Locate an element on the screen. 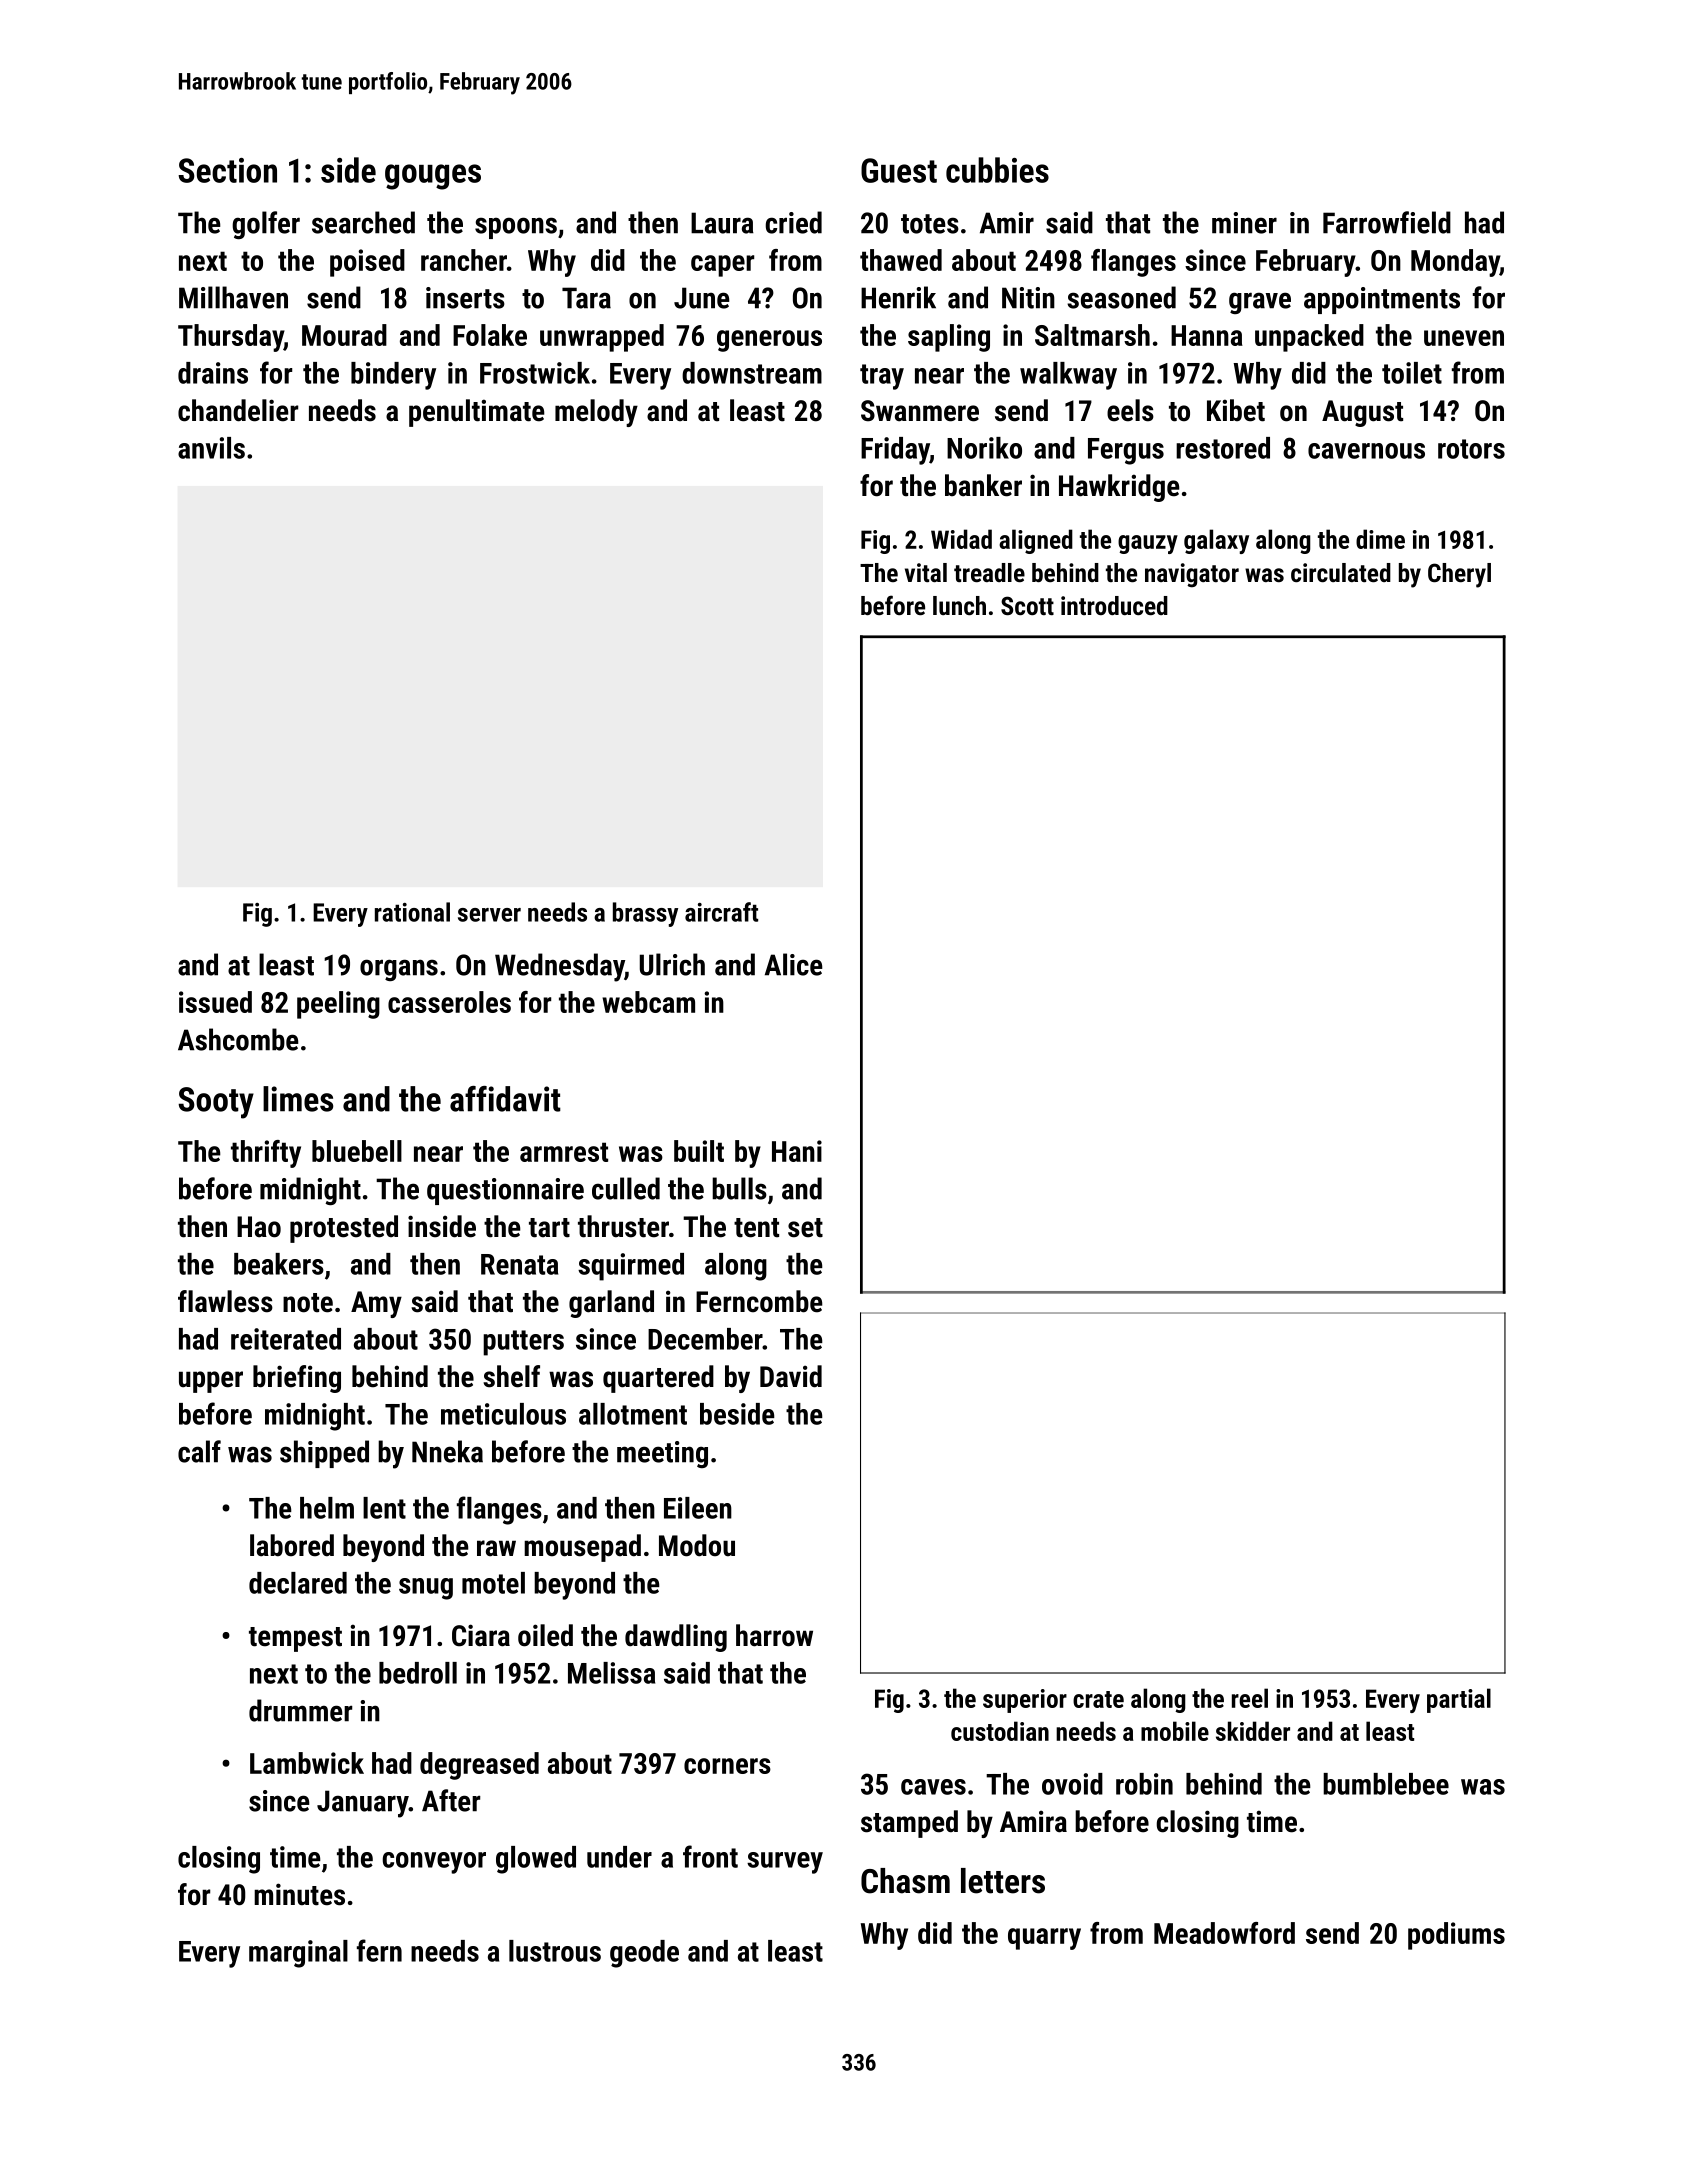  built is located at coordinates (699, 1151).
